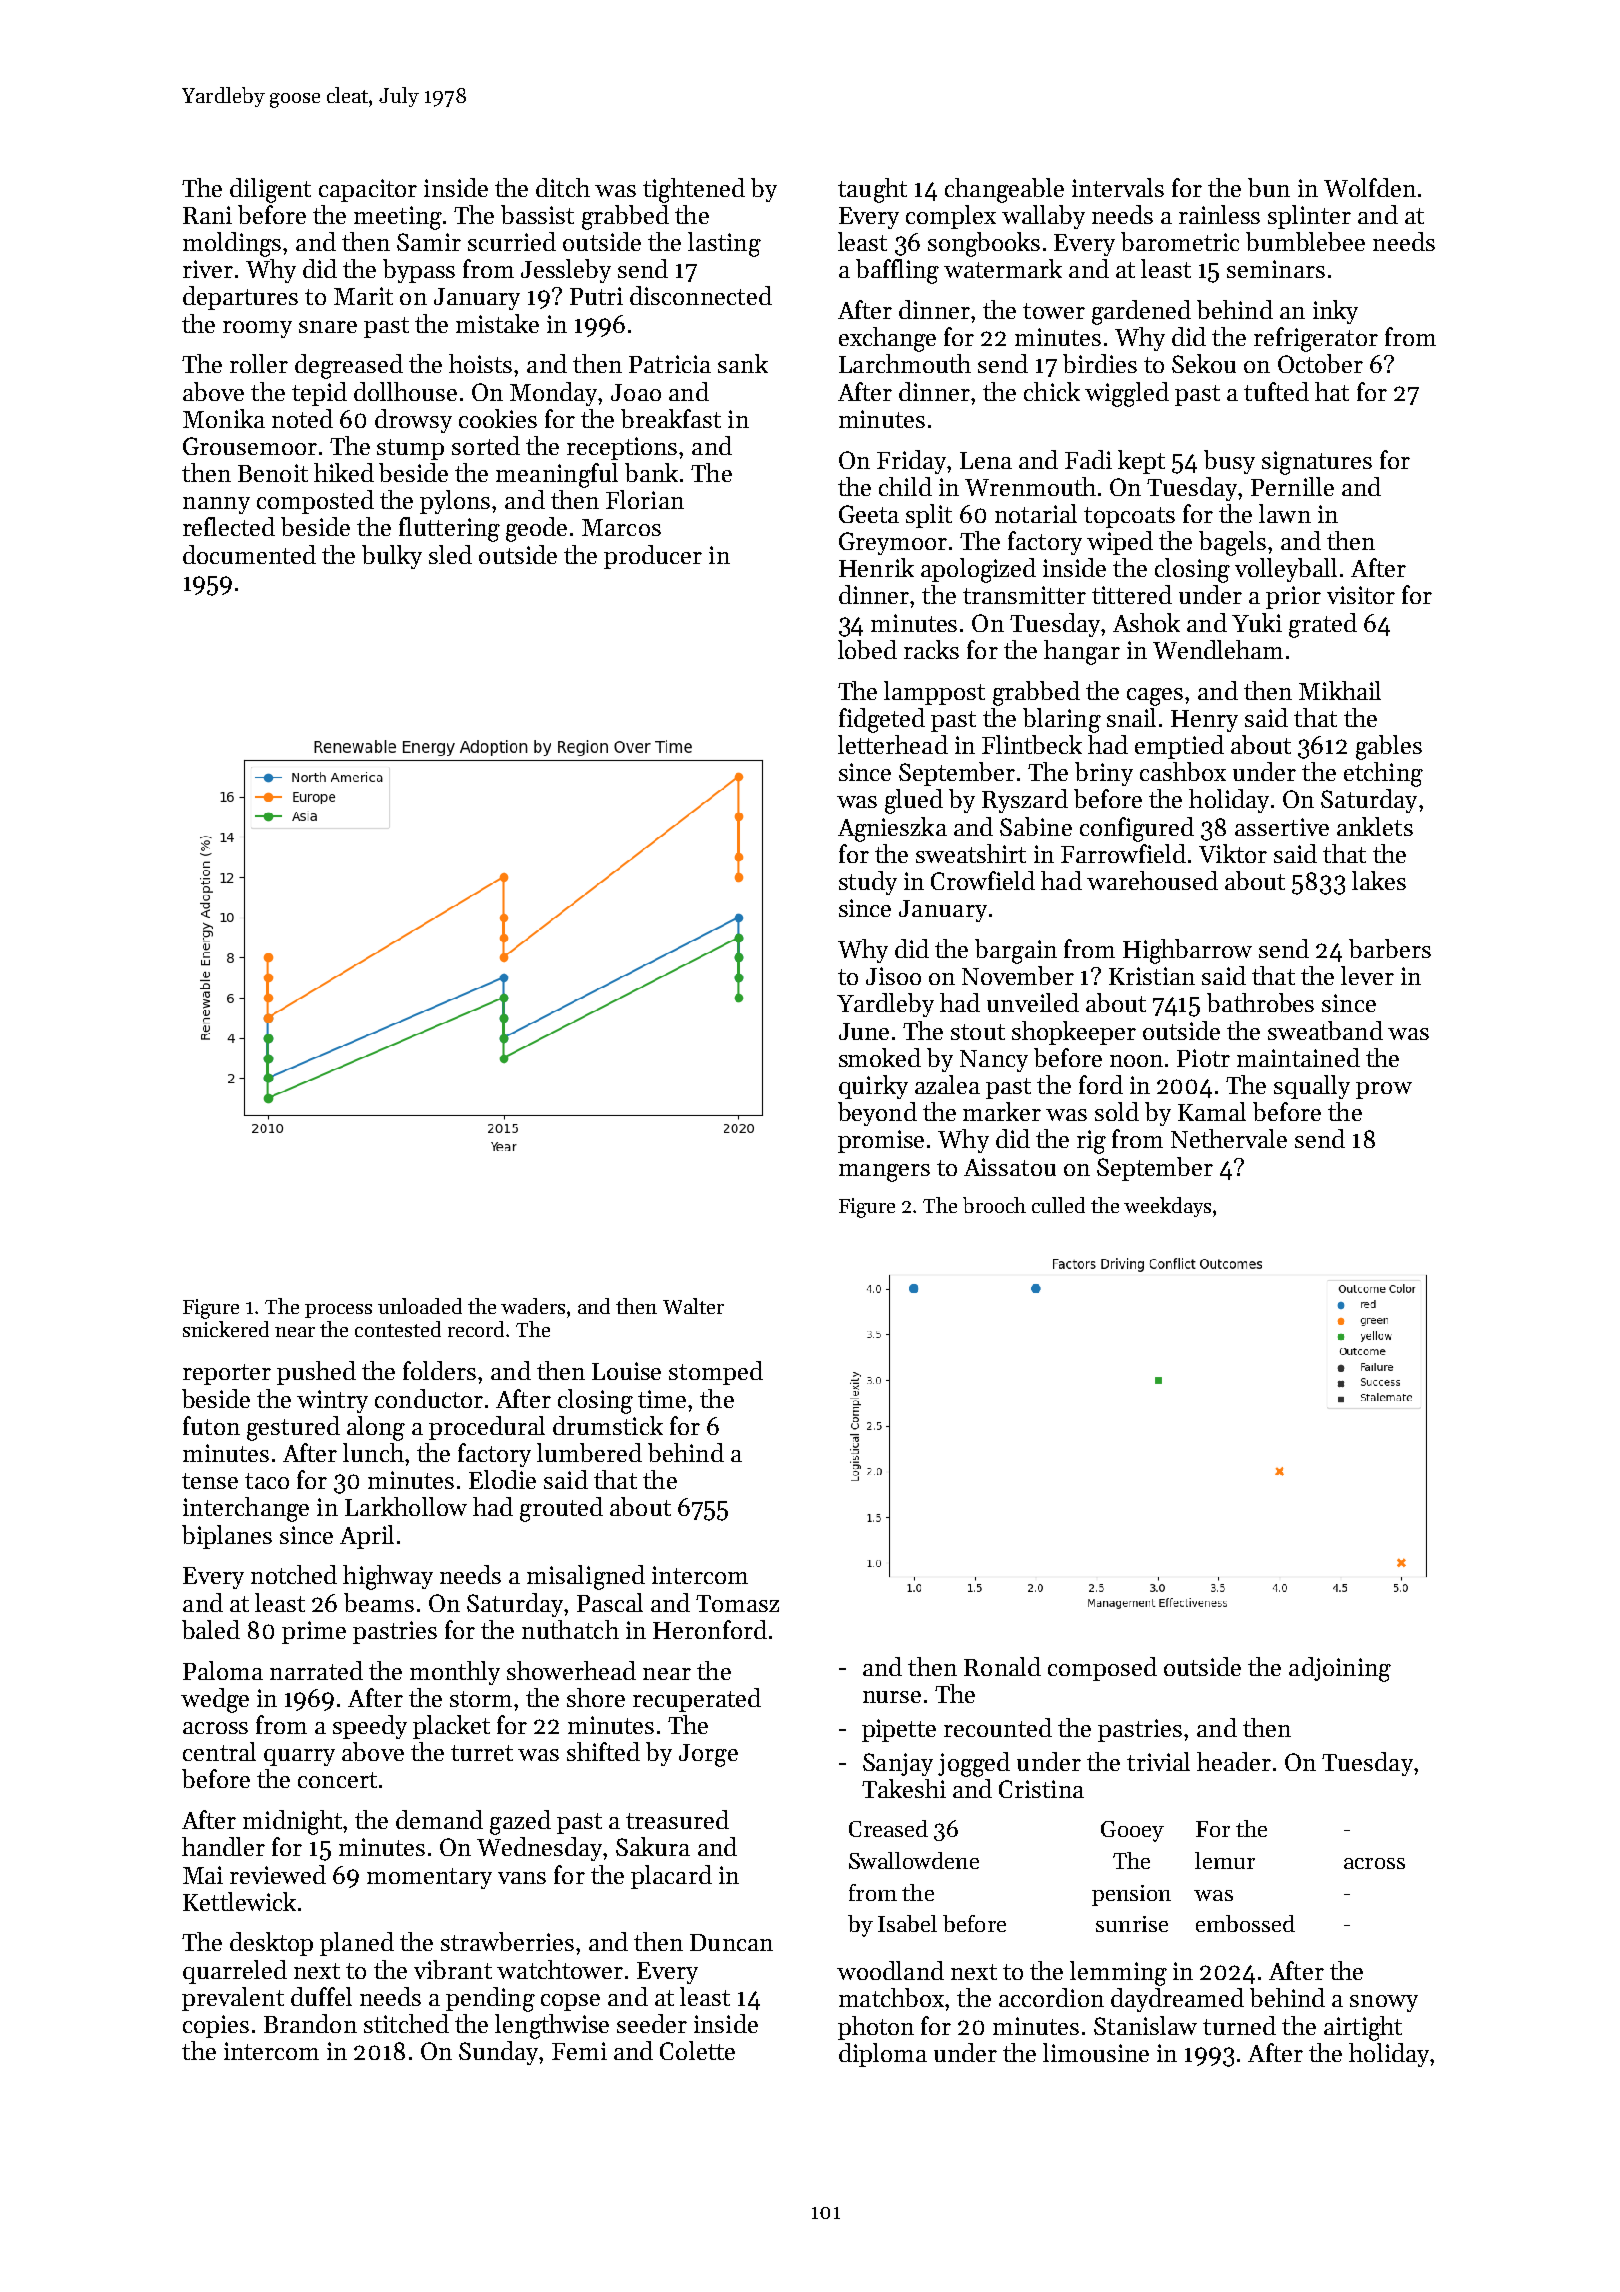  Describe the element at coordinates (1204, 721) in the screenshot. I see `Henry` at that location.
